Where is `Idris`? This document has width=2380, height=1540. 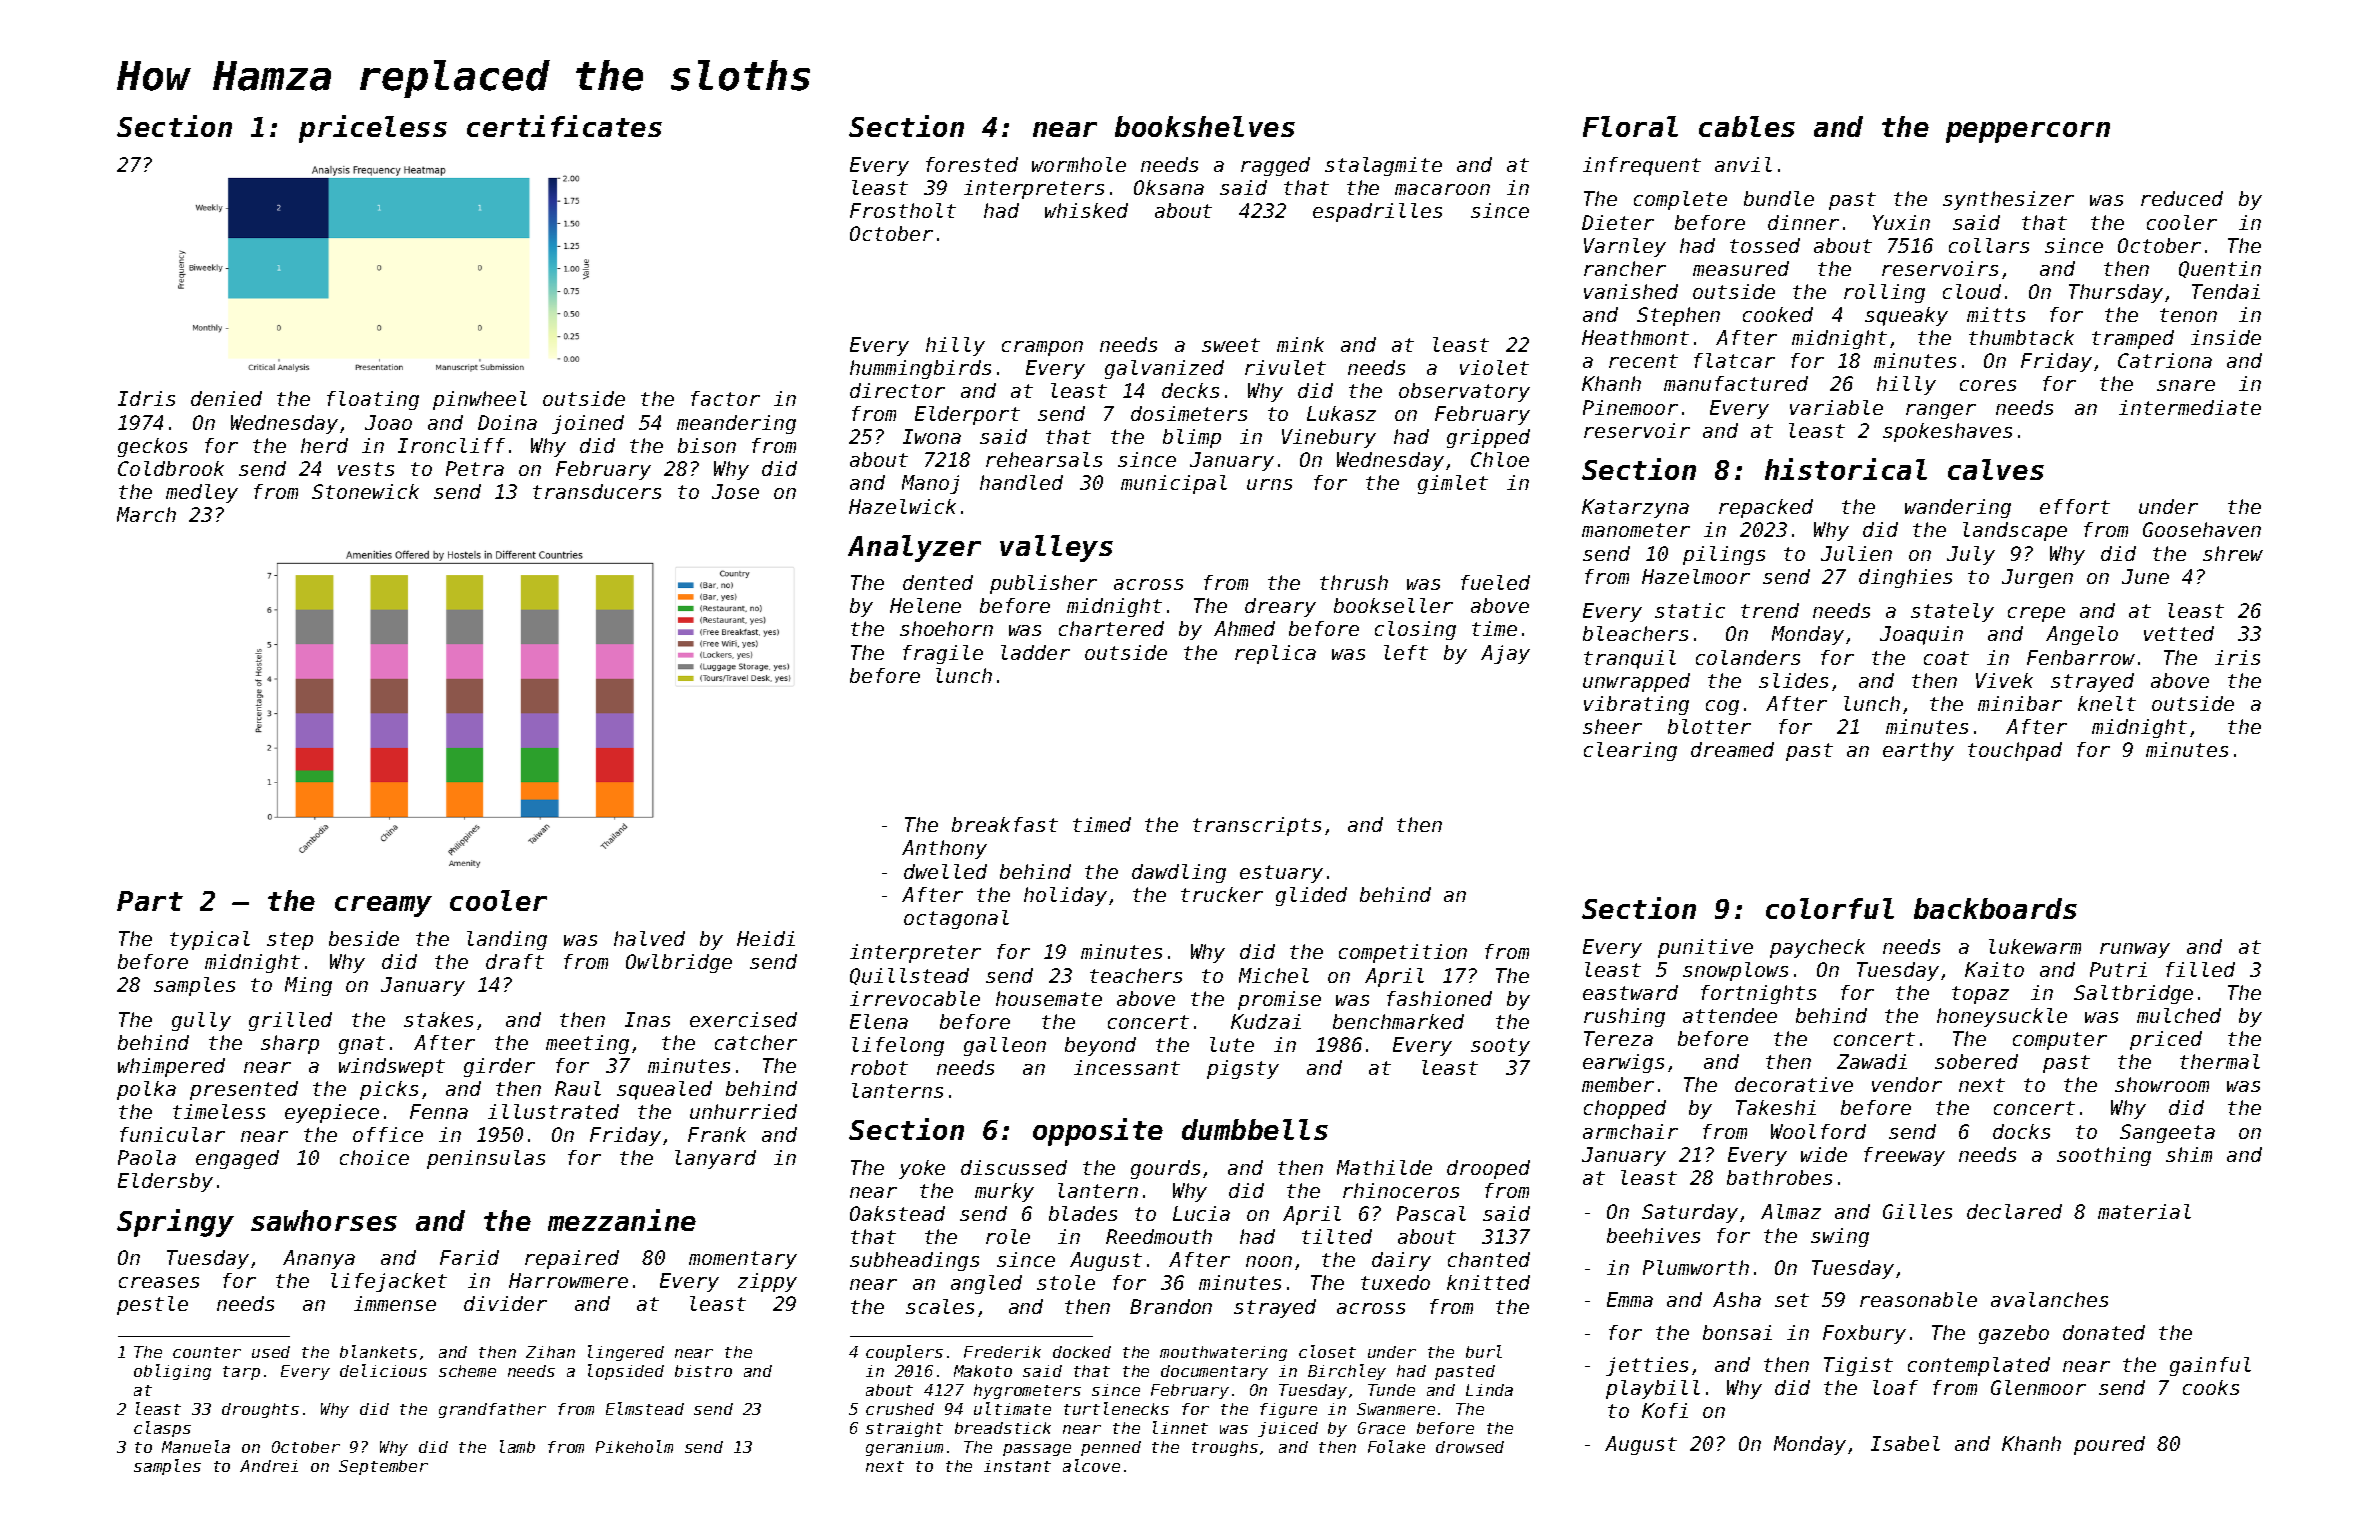
Idris is located at coordinates (146, 398).
